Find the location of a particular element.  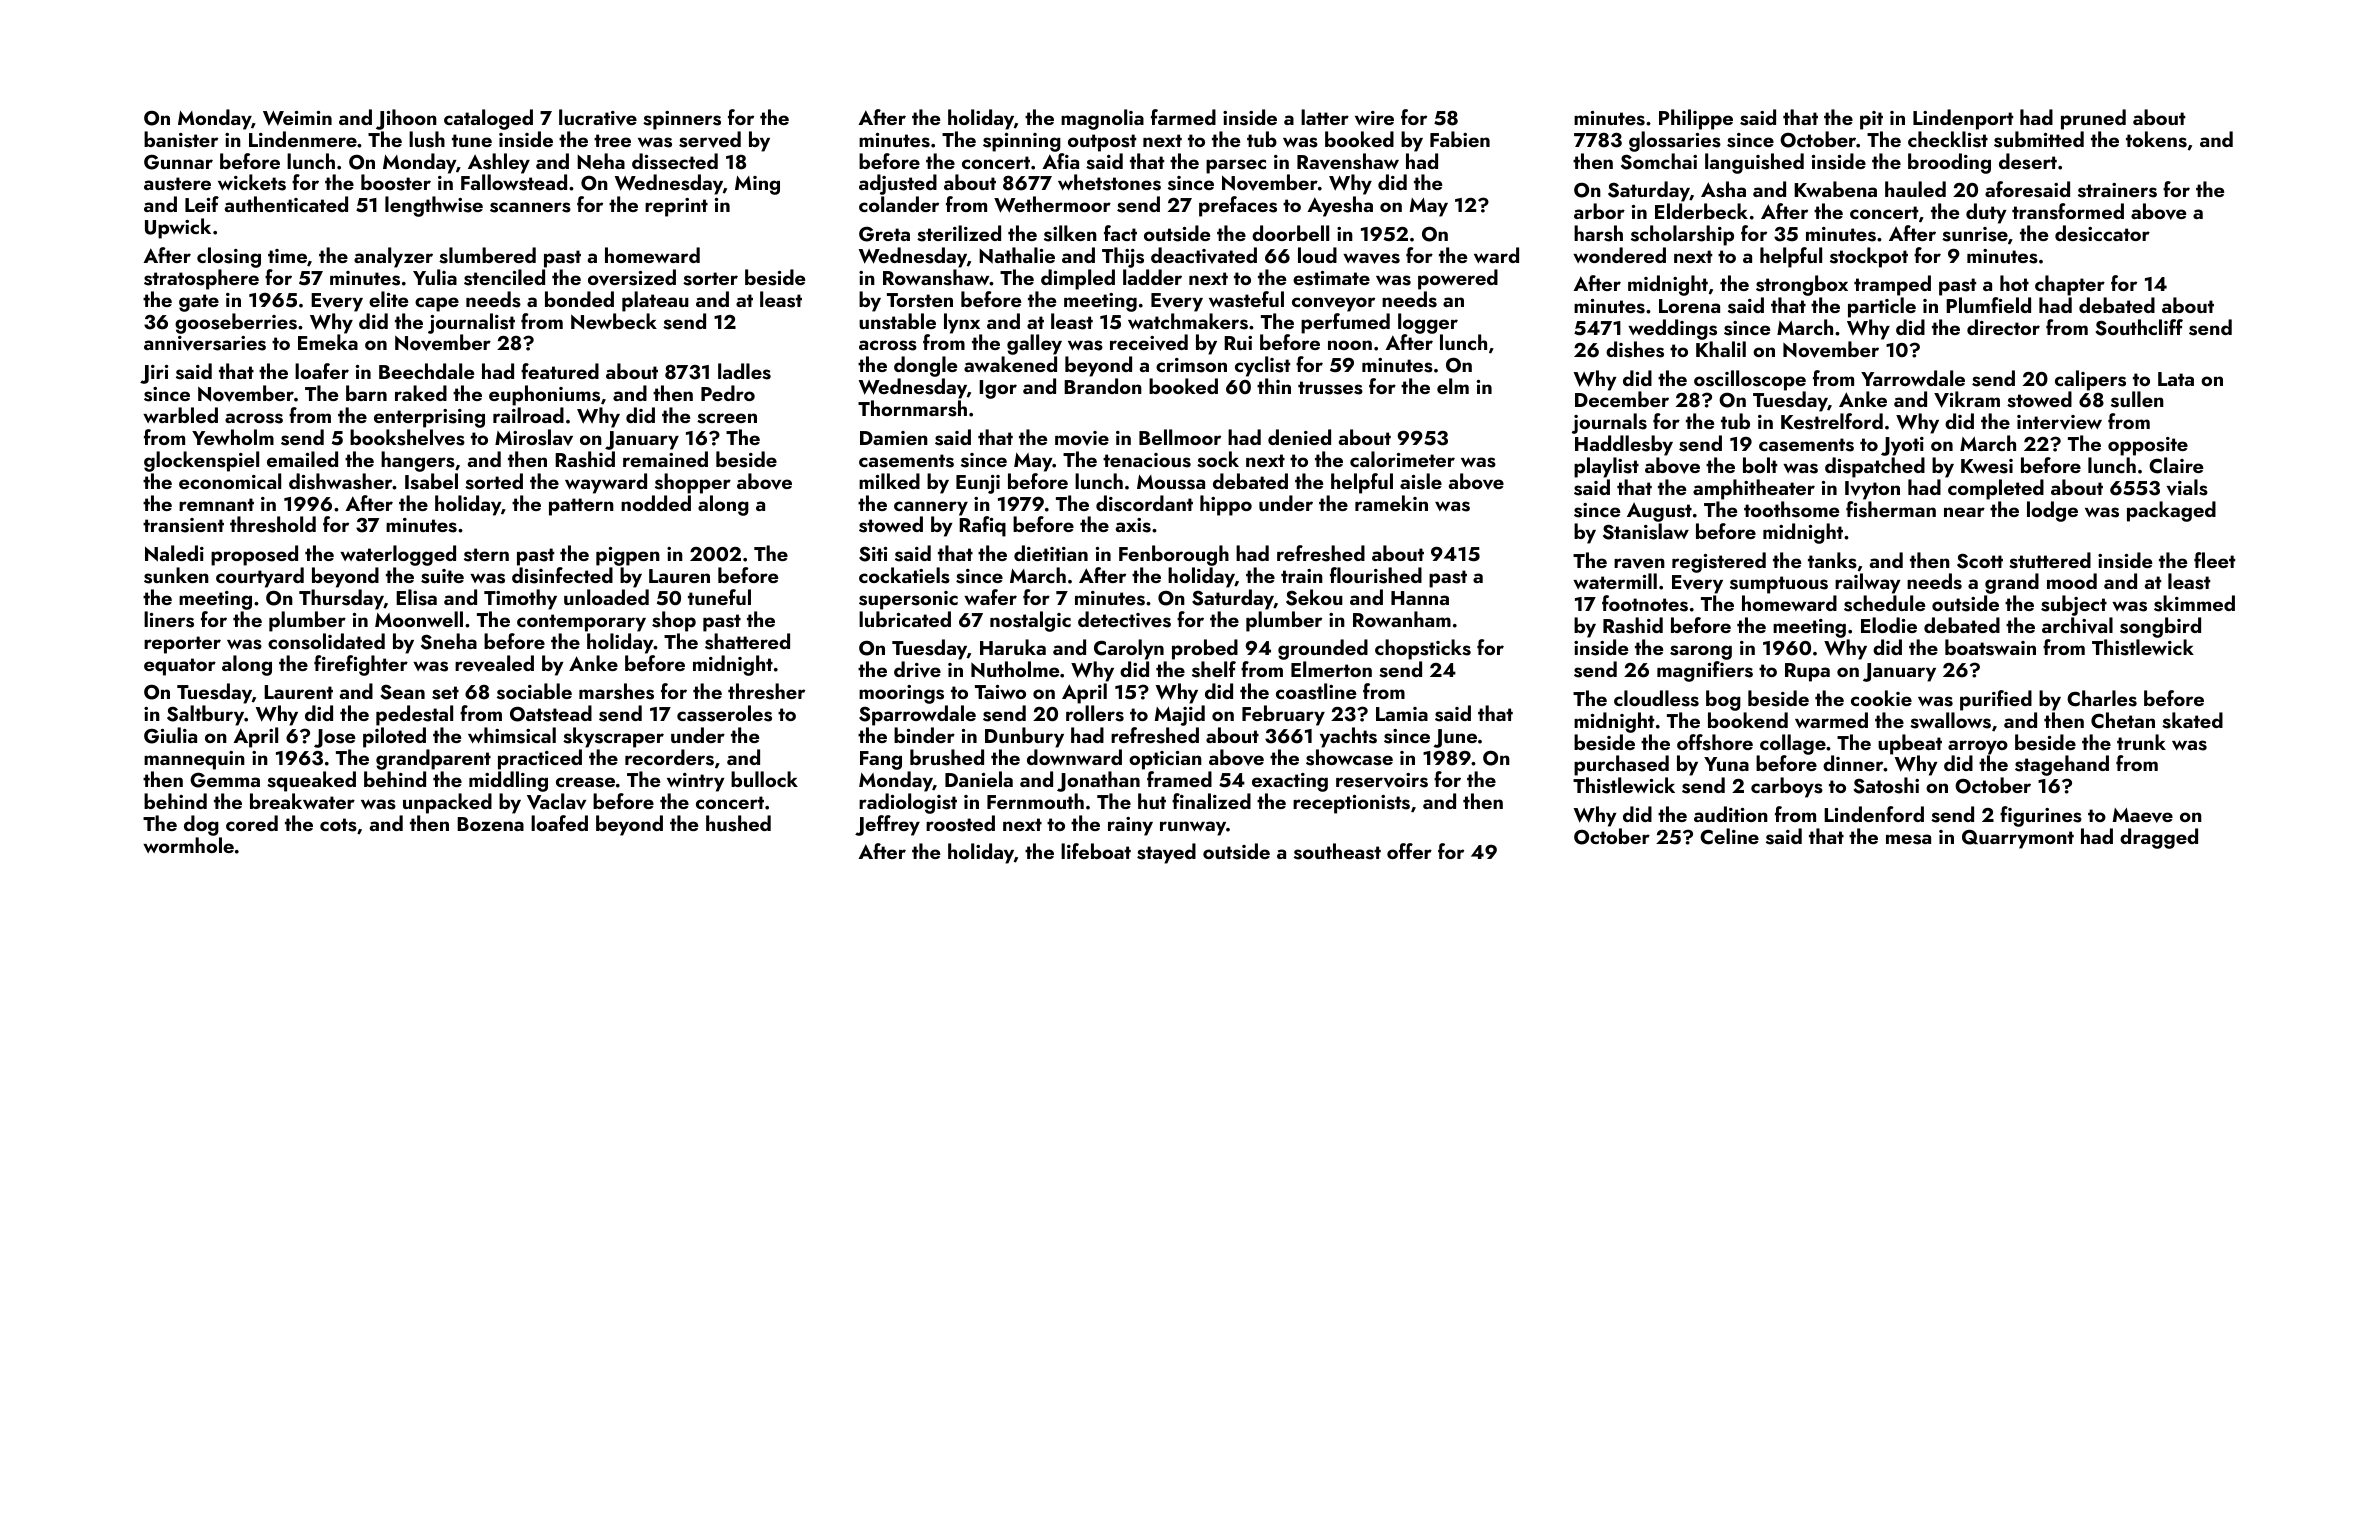

oscilloscope is located at coordinates (1750, 380).
